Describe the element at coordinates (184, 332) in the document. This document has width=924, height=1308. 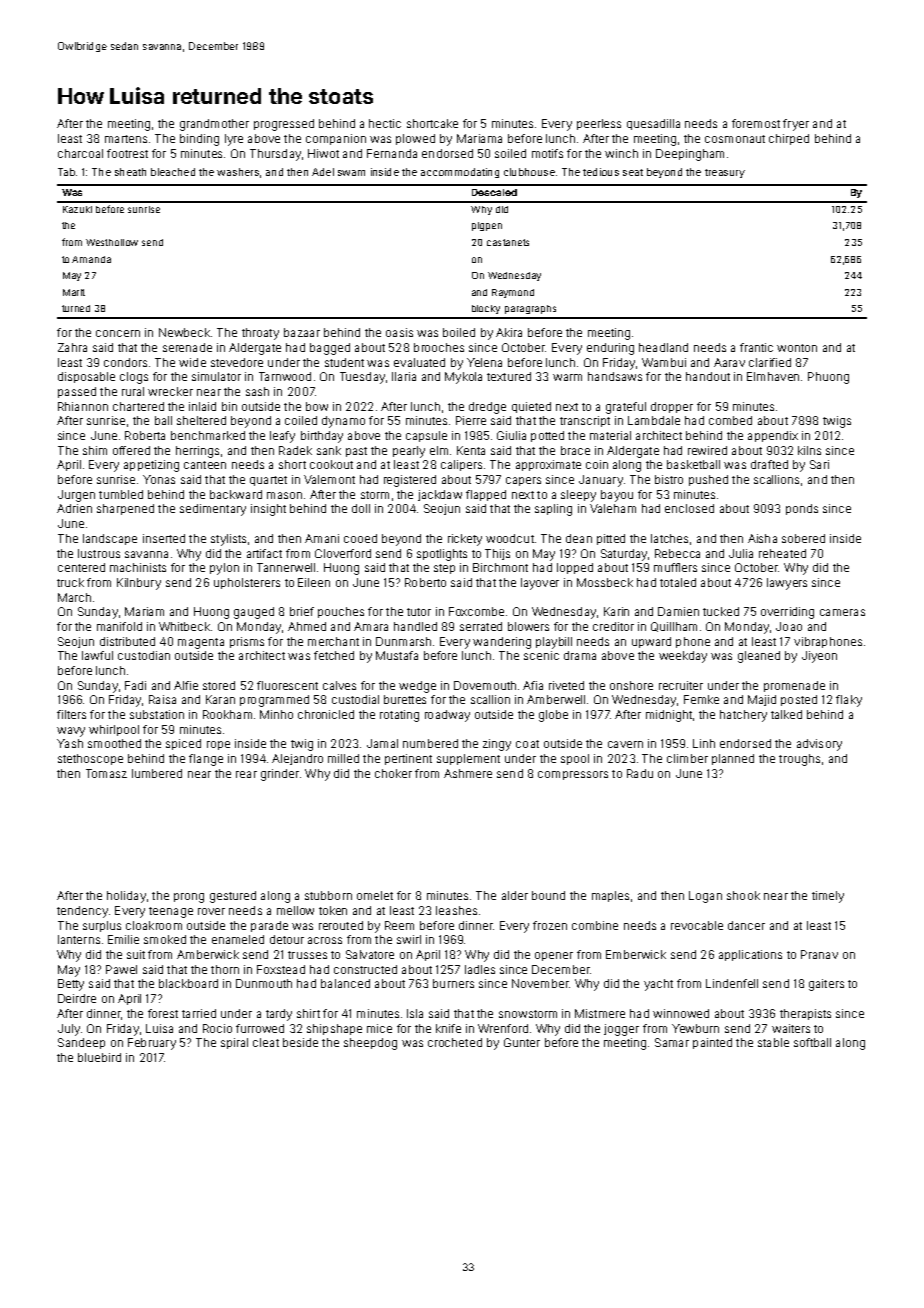
I see `Newbeck` at that location.
